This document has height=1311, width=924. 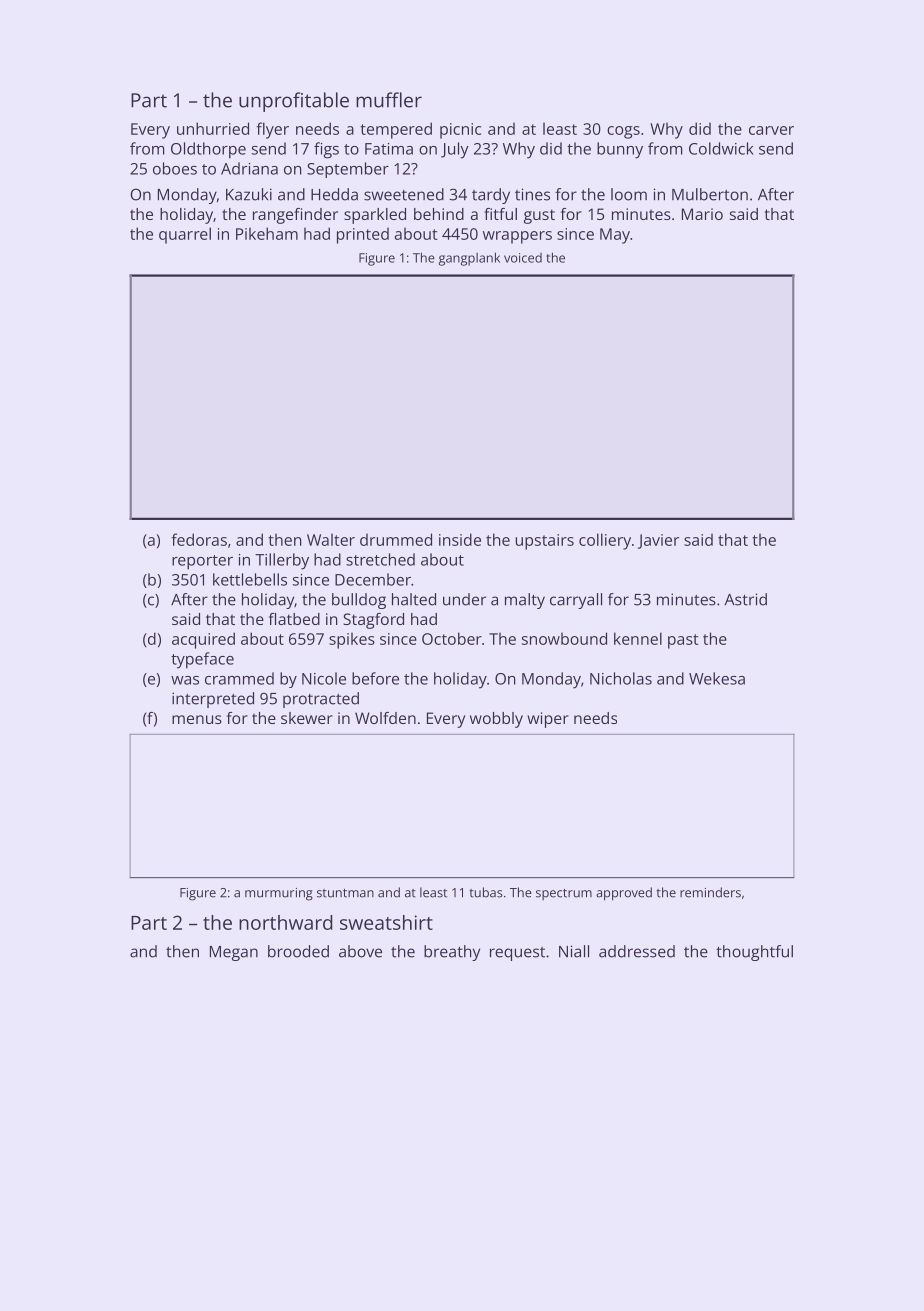 I want to click on picnic, so click(x=460, y=131).
